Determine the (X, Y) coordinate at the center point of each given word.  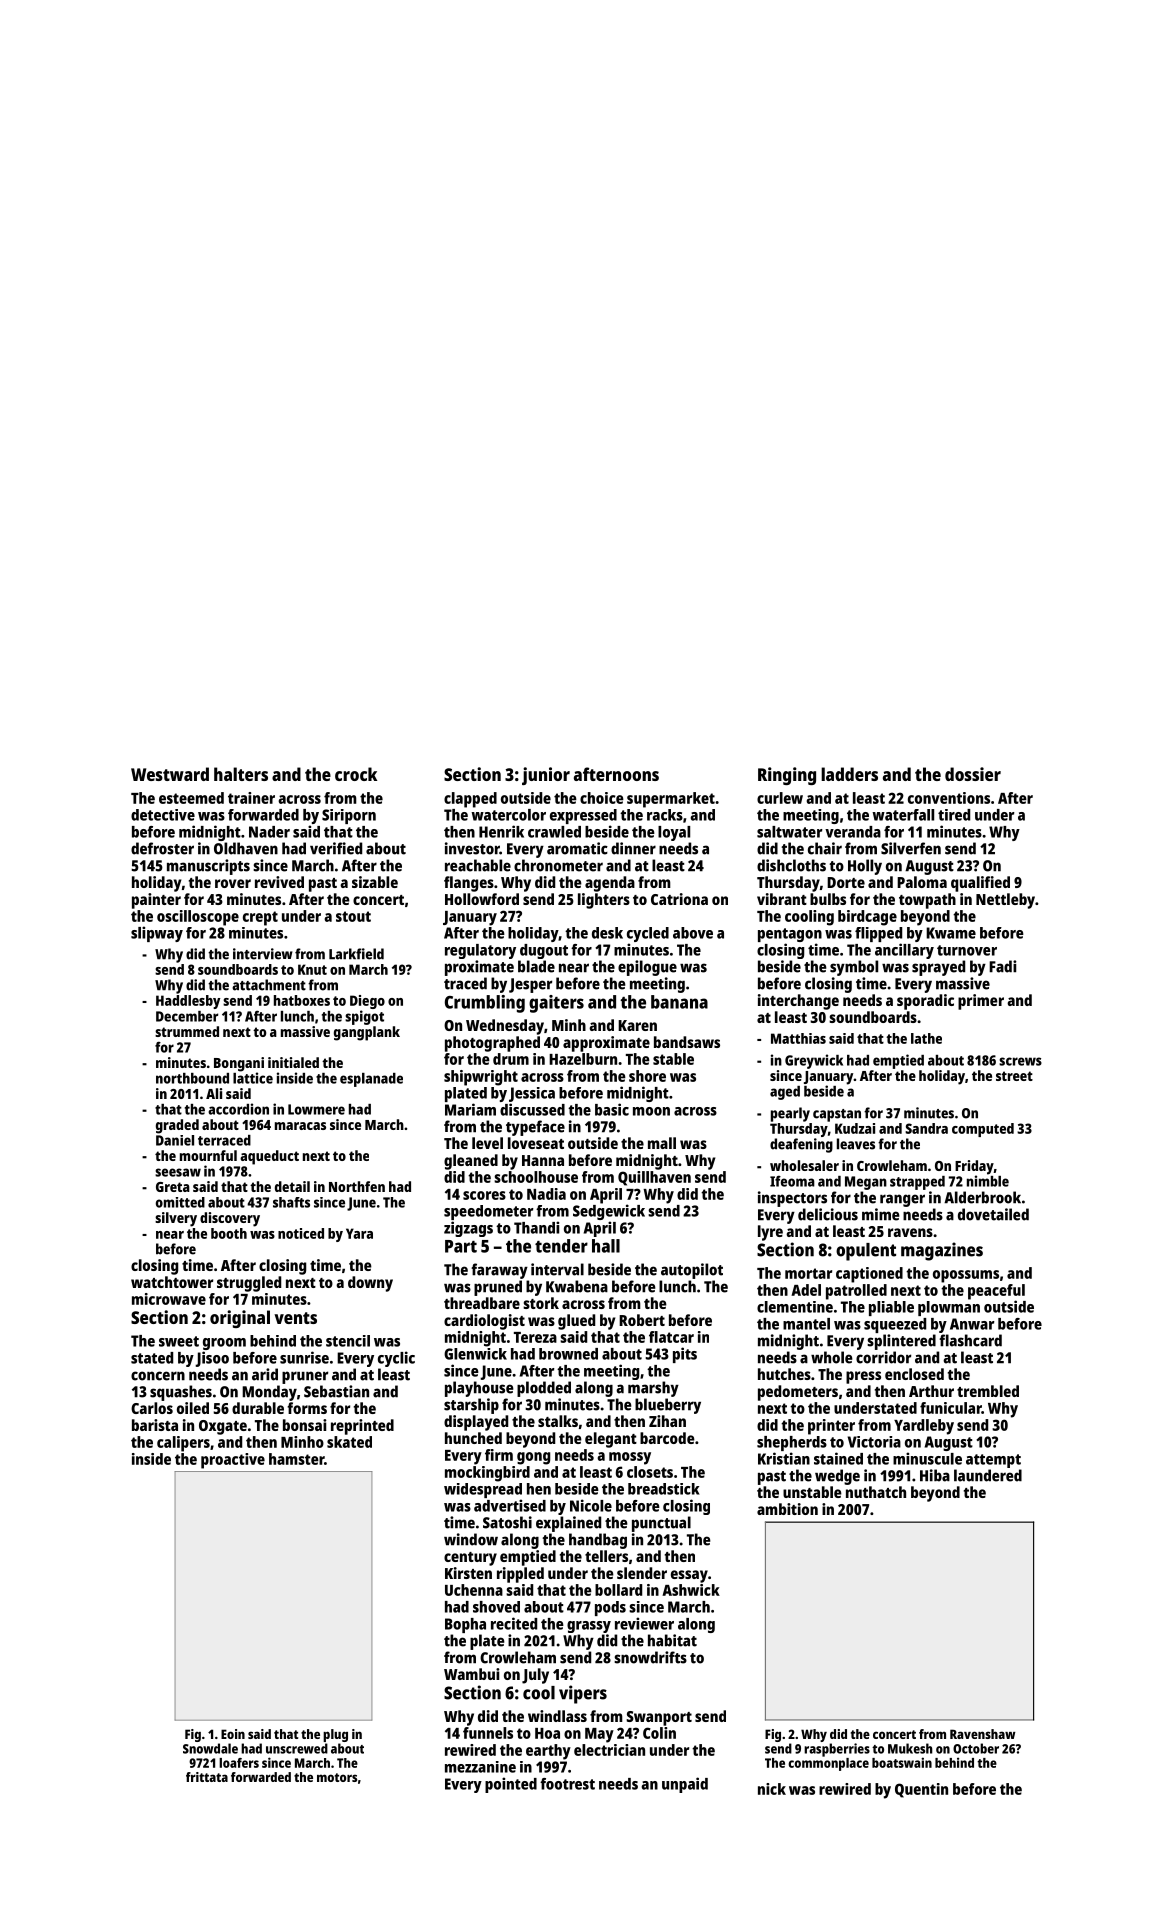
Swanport (659, 1718)
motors (337, 1777)
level (487, 1143)
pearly (790, 1114)
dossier (973, 774)
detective (163, 815)
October (976, 1748)
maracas (300, 1126)
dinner (633, 848)
